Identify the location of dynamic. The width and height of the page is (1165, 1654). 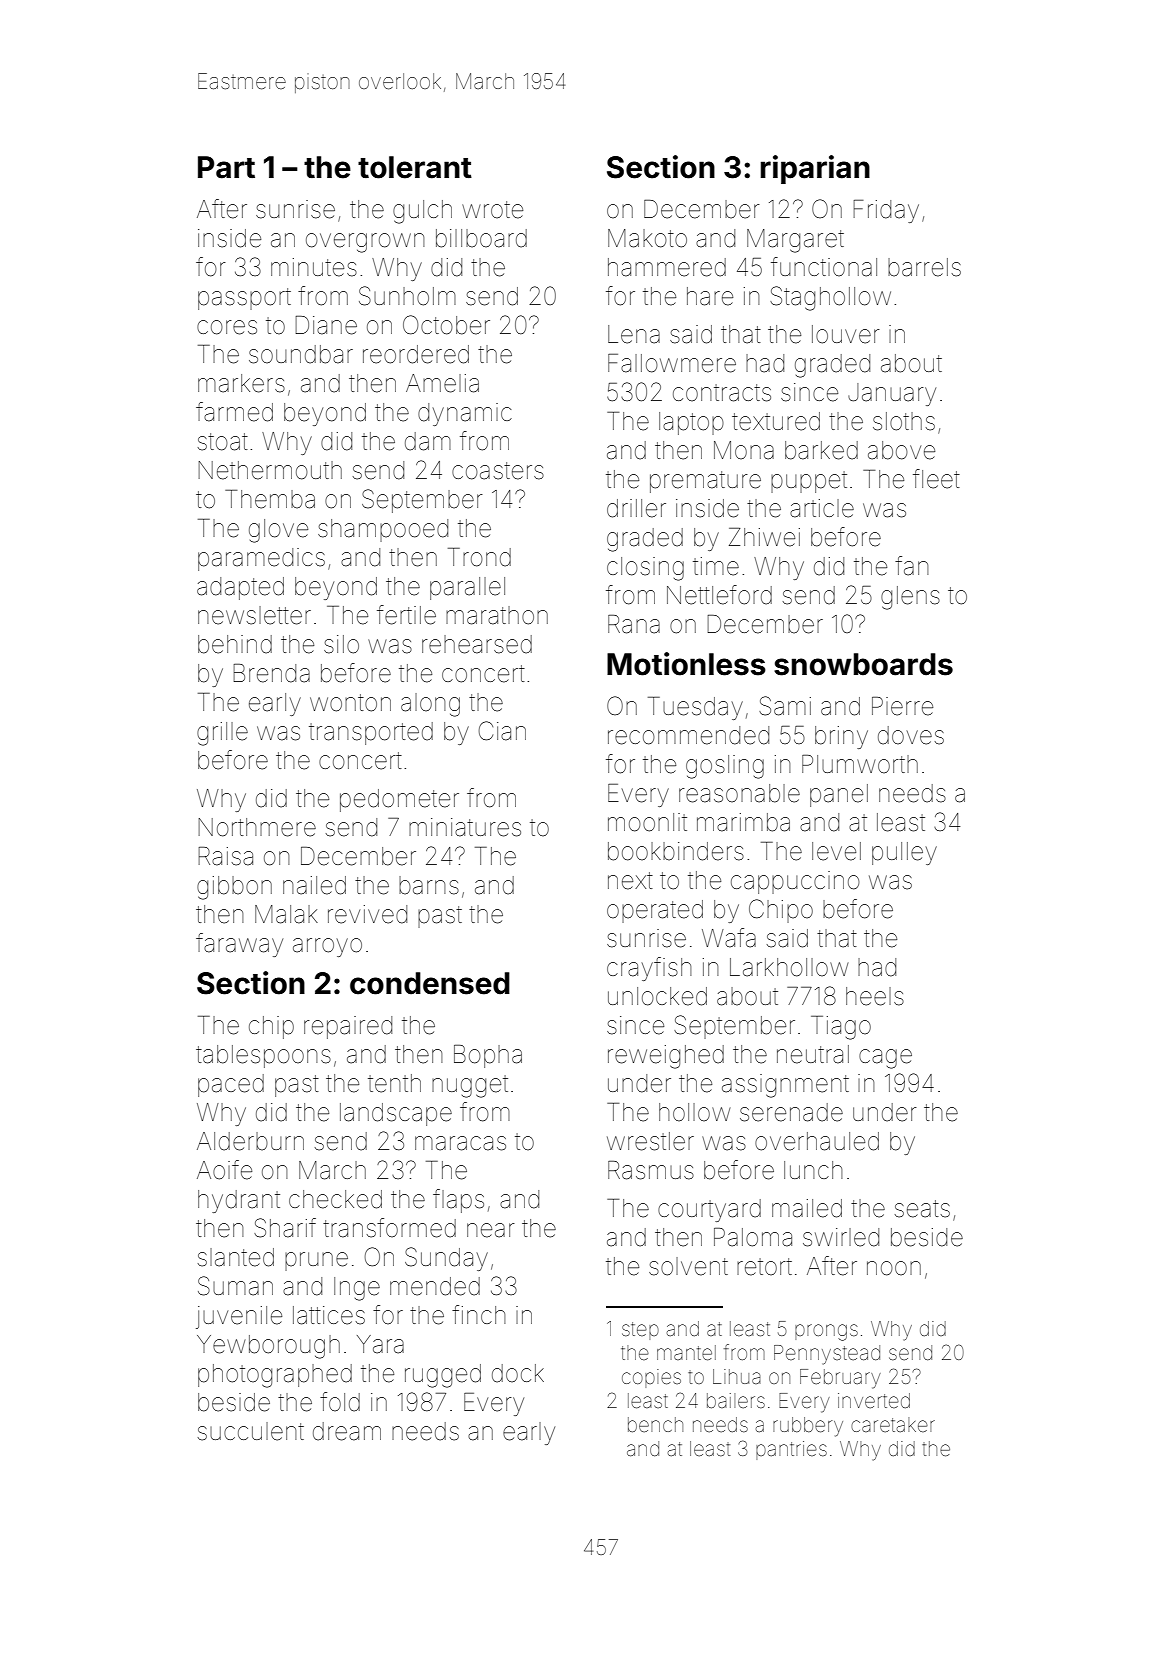
(465, 414).
